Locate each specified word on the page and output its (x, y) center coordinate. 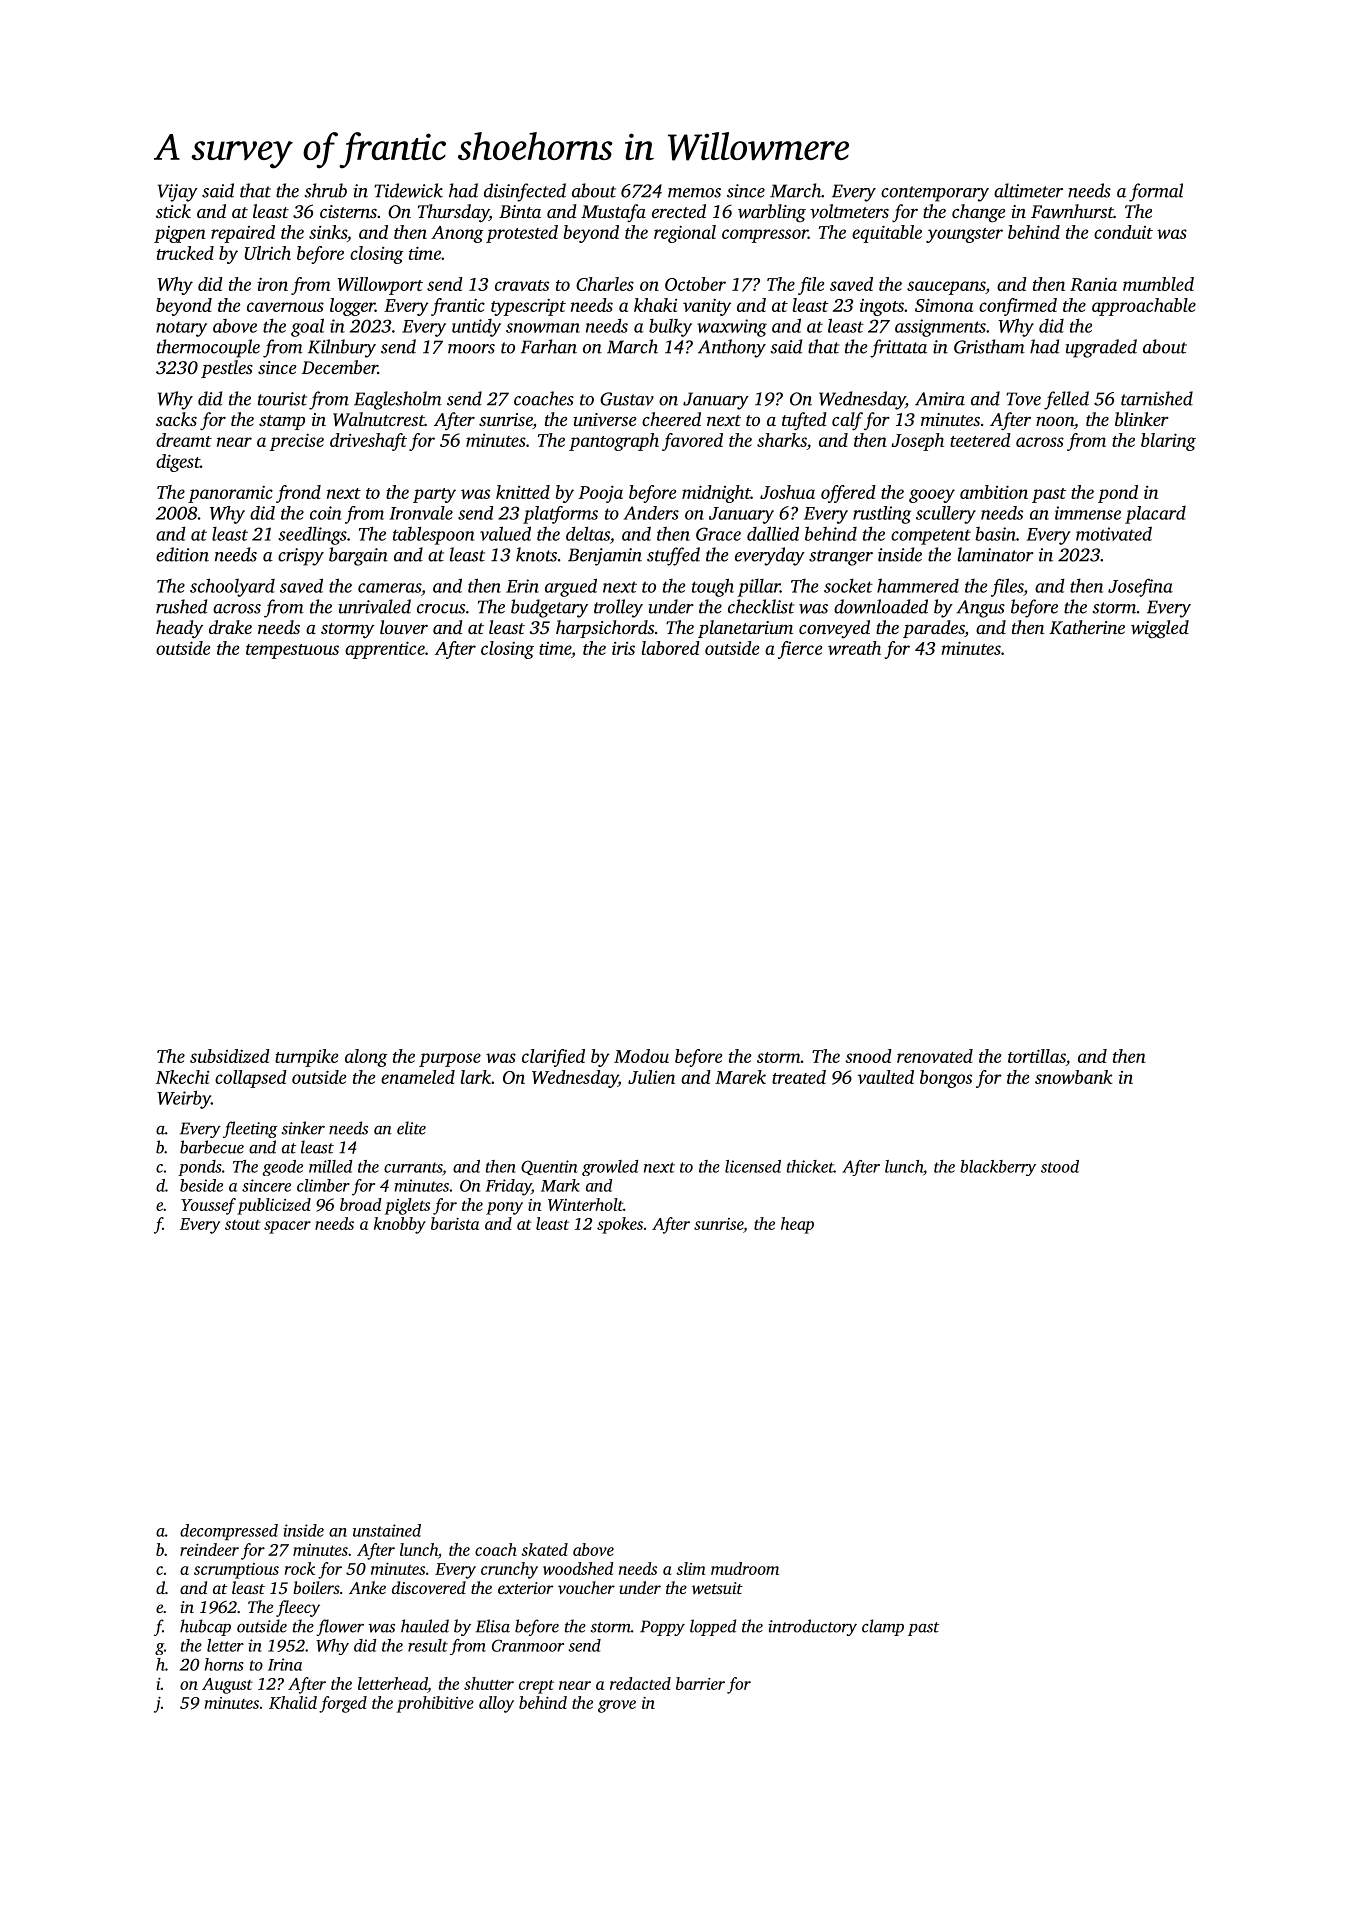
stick (173, 211)
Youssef (208, 1206)
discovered (429, 1587)
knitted (523, 492)
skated (544, 1549)
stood (1060, 1166)
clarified (553, 1058)
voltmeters (849, 211)
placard (1155, 515)
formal (1156, 192)
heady (179, 629)
